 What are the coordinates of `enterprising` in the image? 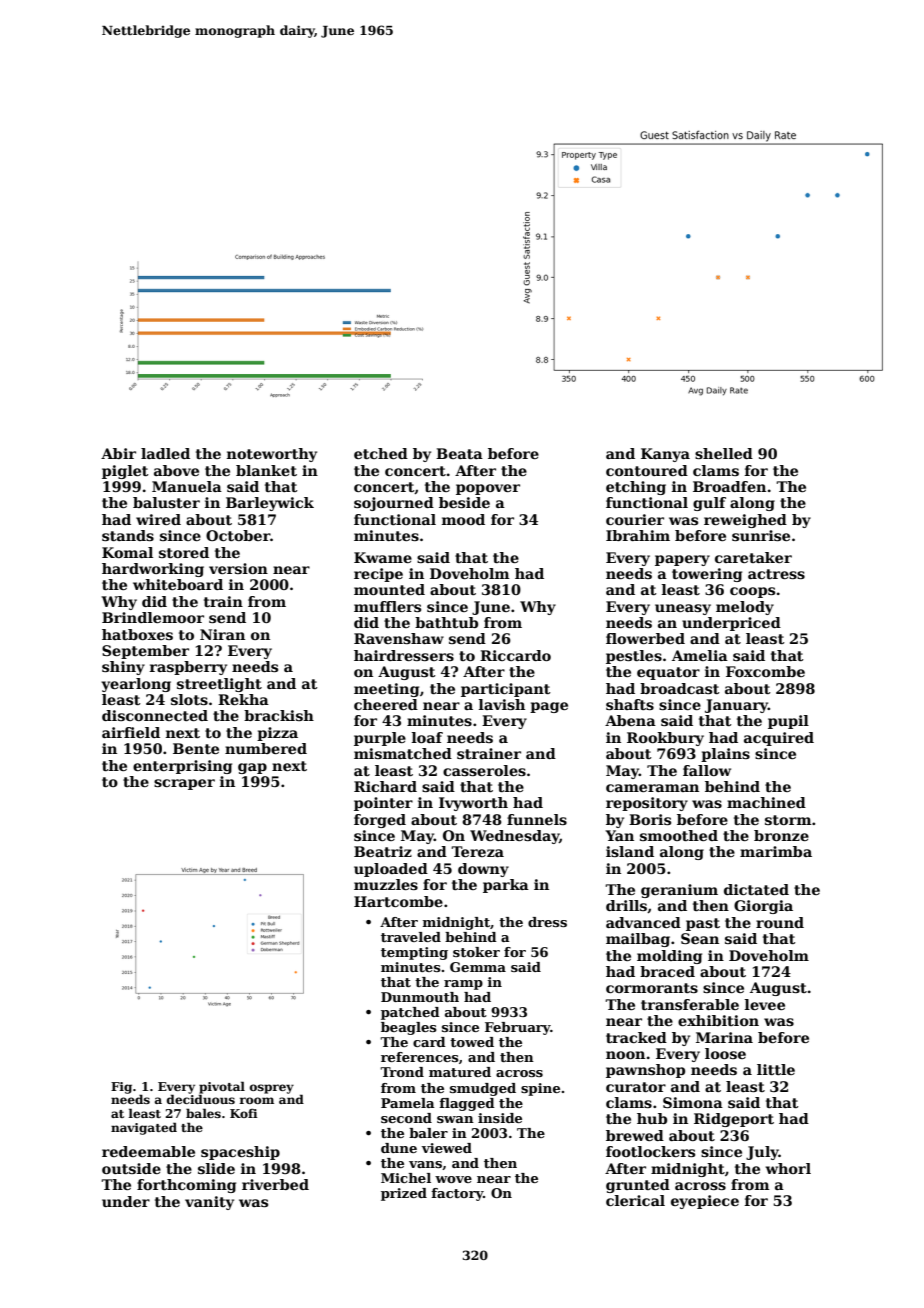 It's located at (182, 767).
